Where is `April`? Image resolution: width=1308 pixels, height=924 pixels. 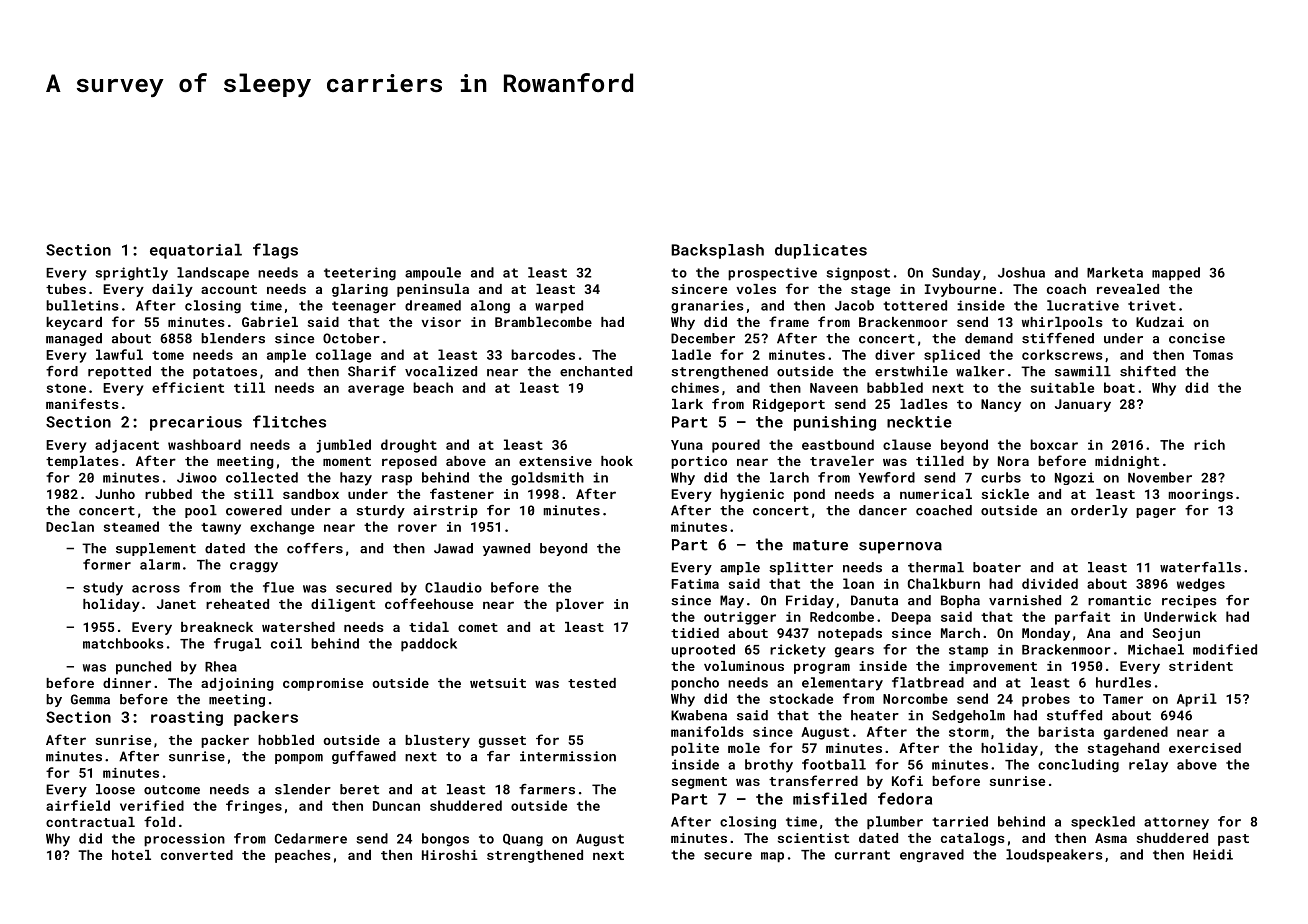 April is located at coordinates (1197, 700).
